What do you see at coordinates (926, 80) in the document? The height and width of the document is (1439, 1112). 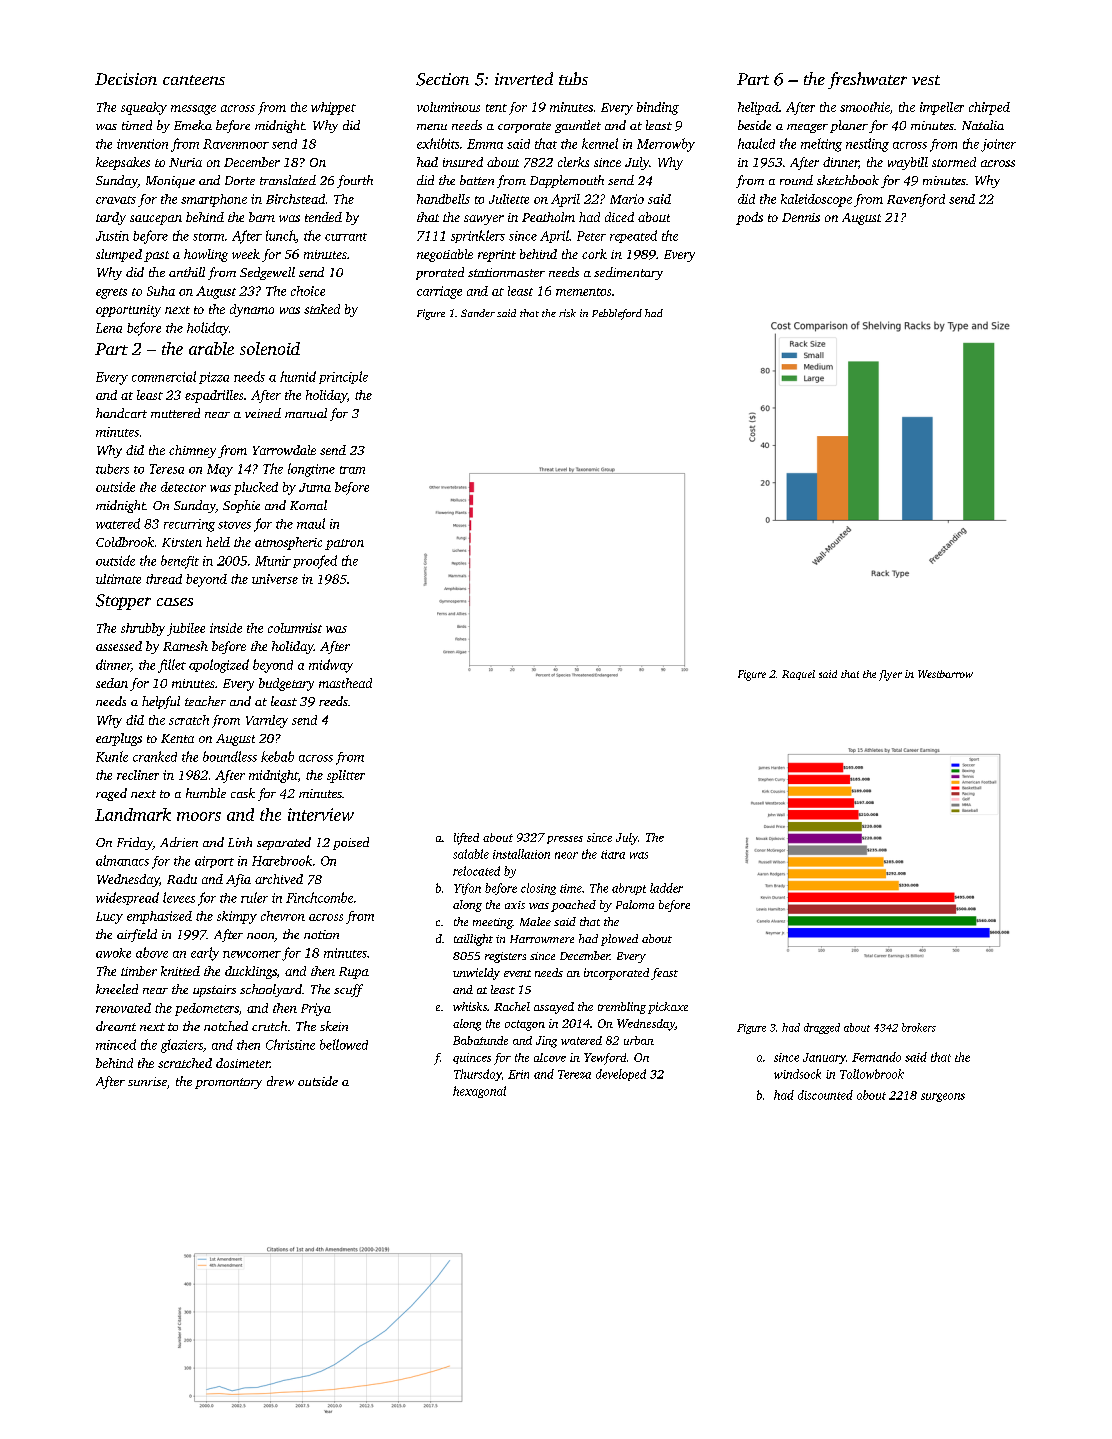 I see `vest` at bounding box center [926, 80].
